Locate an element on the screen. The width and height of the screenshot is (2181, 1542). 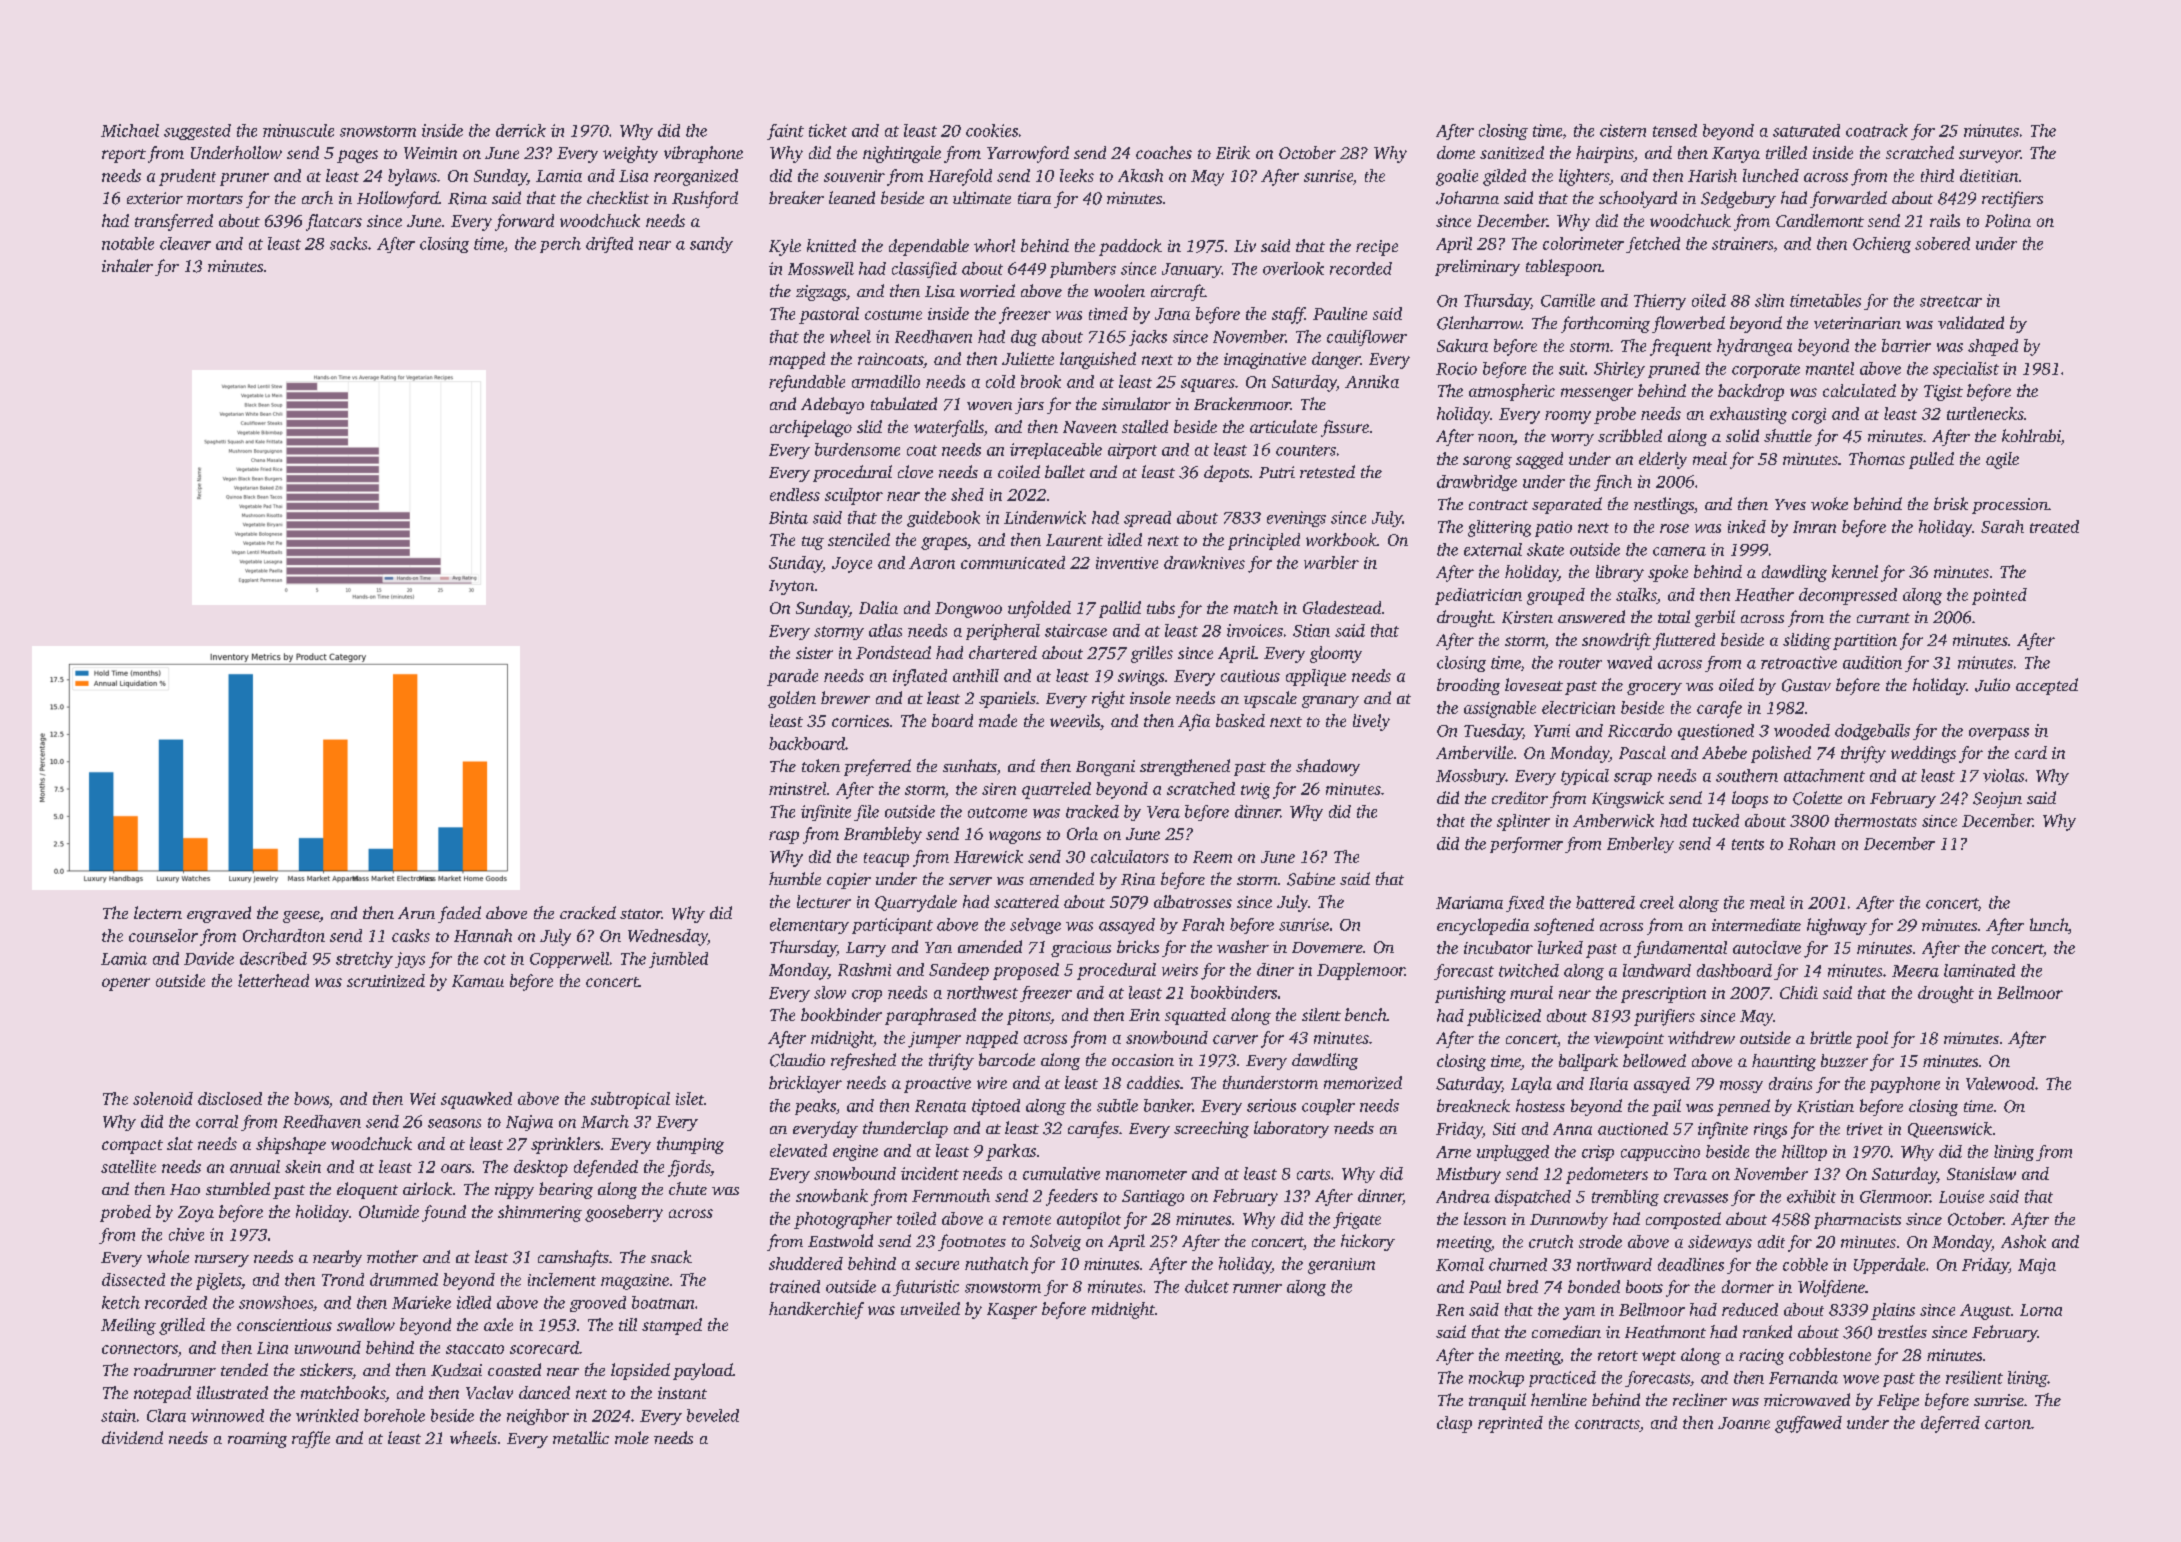
refundable is located at coordinates (807, 383).
